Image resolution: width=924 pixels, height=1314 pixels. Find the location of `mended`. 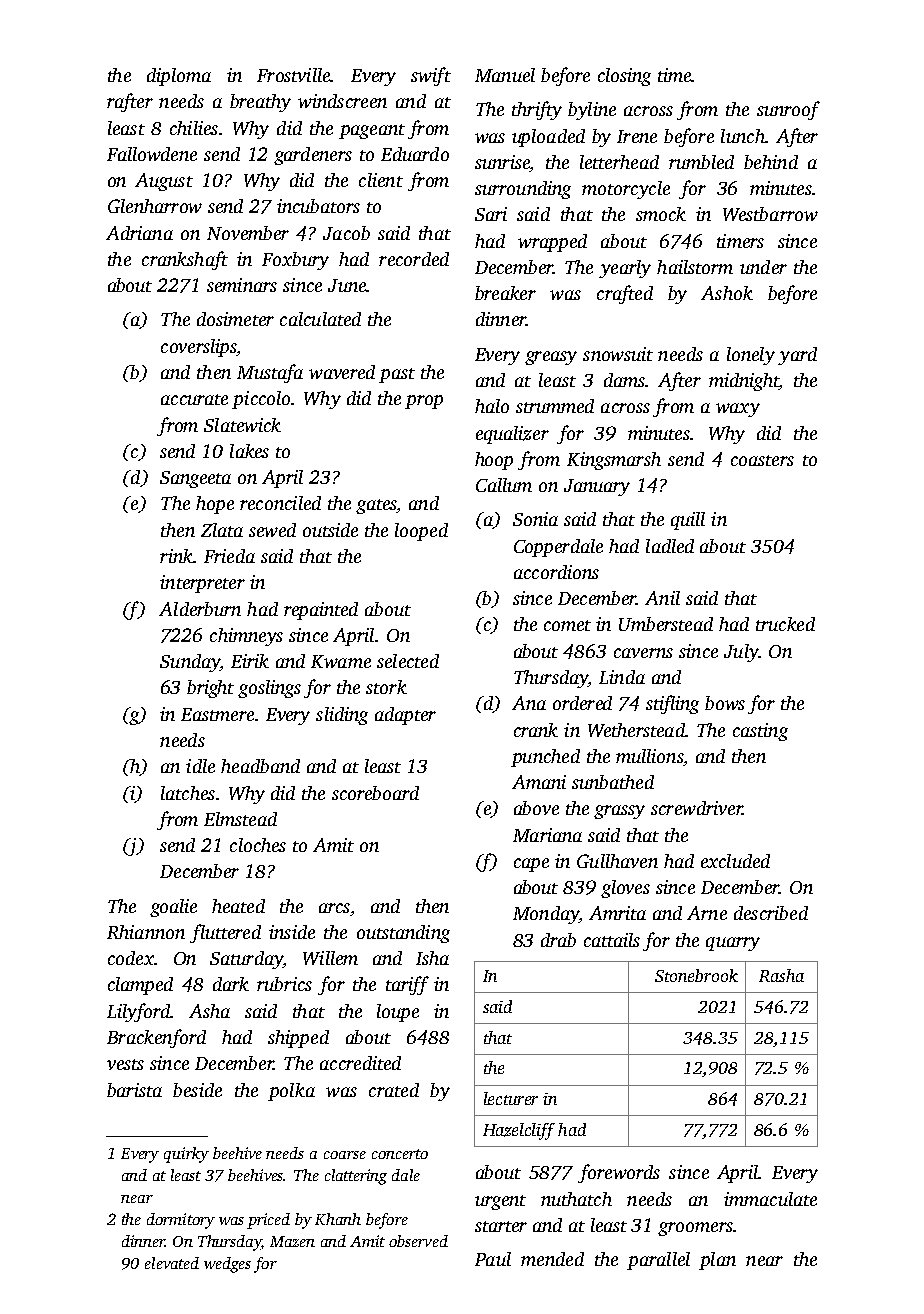

mended is located at coordinates (552, 1259).
